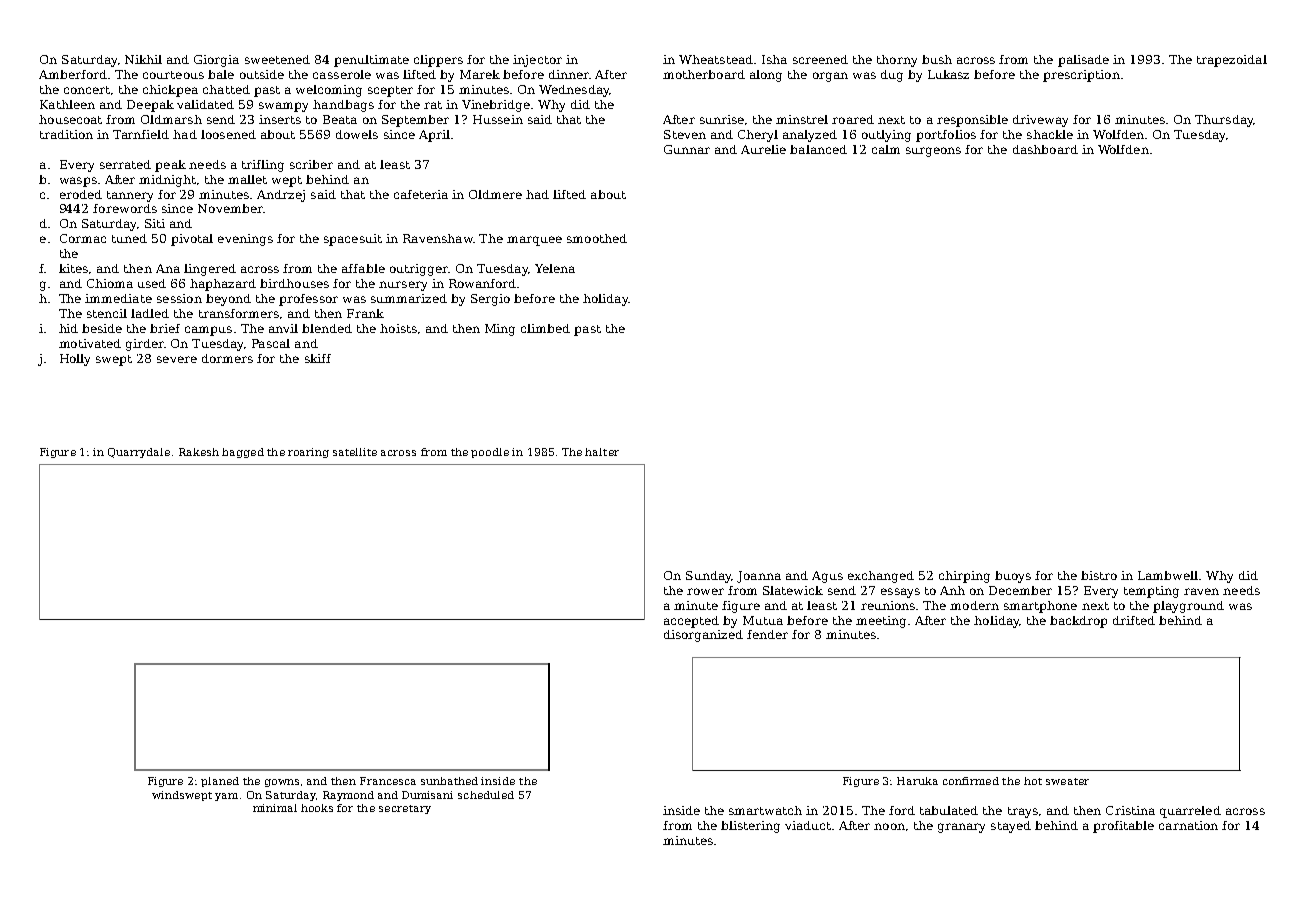  Describe the element at coordinates (691, 622) in the document. I see `accepted` at that location.
